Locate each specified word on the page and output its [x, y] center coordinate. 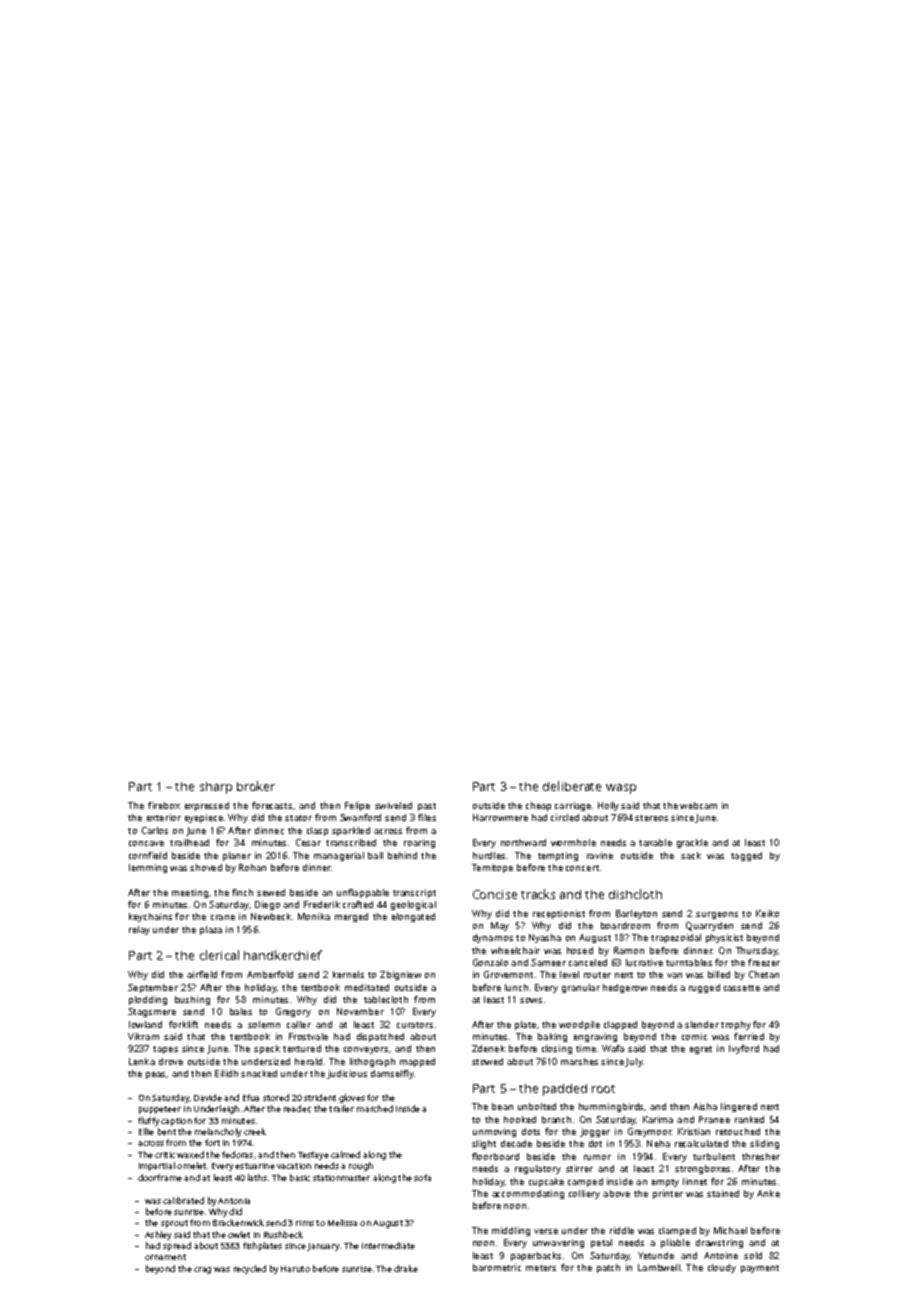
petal [601, 1243]
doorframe [160, 1177]
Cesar [308, 842]
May [500, 926]
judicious [347, 1074]
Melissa [342, 1222]
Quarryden [709, 926]
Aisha [705, 1106]
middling [511, 1231]
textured [302, 1048]
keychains [150, 917]
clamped [677, 1231]
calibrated [183, 1200]
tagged [746, 856]
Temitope [492, 868]
